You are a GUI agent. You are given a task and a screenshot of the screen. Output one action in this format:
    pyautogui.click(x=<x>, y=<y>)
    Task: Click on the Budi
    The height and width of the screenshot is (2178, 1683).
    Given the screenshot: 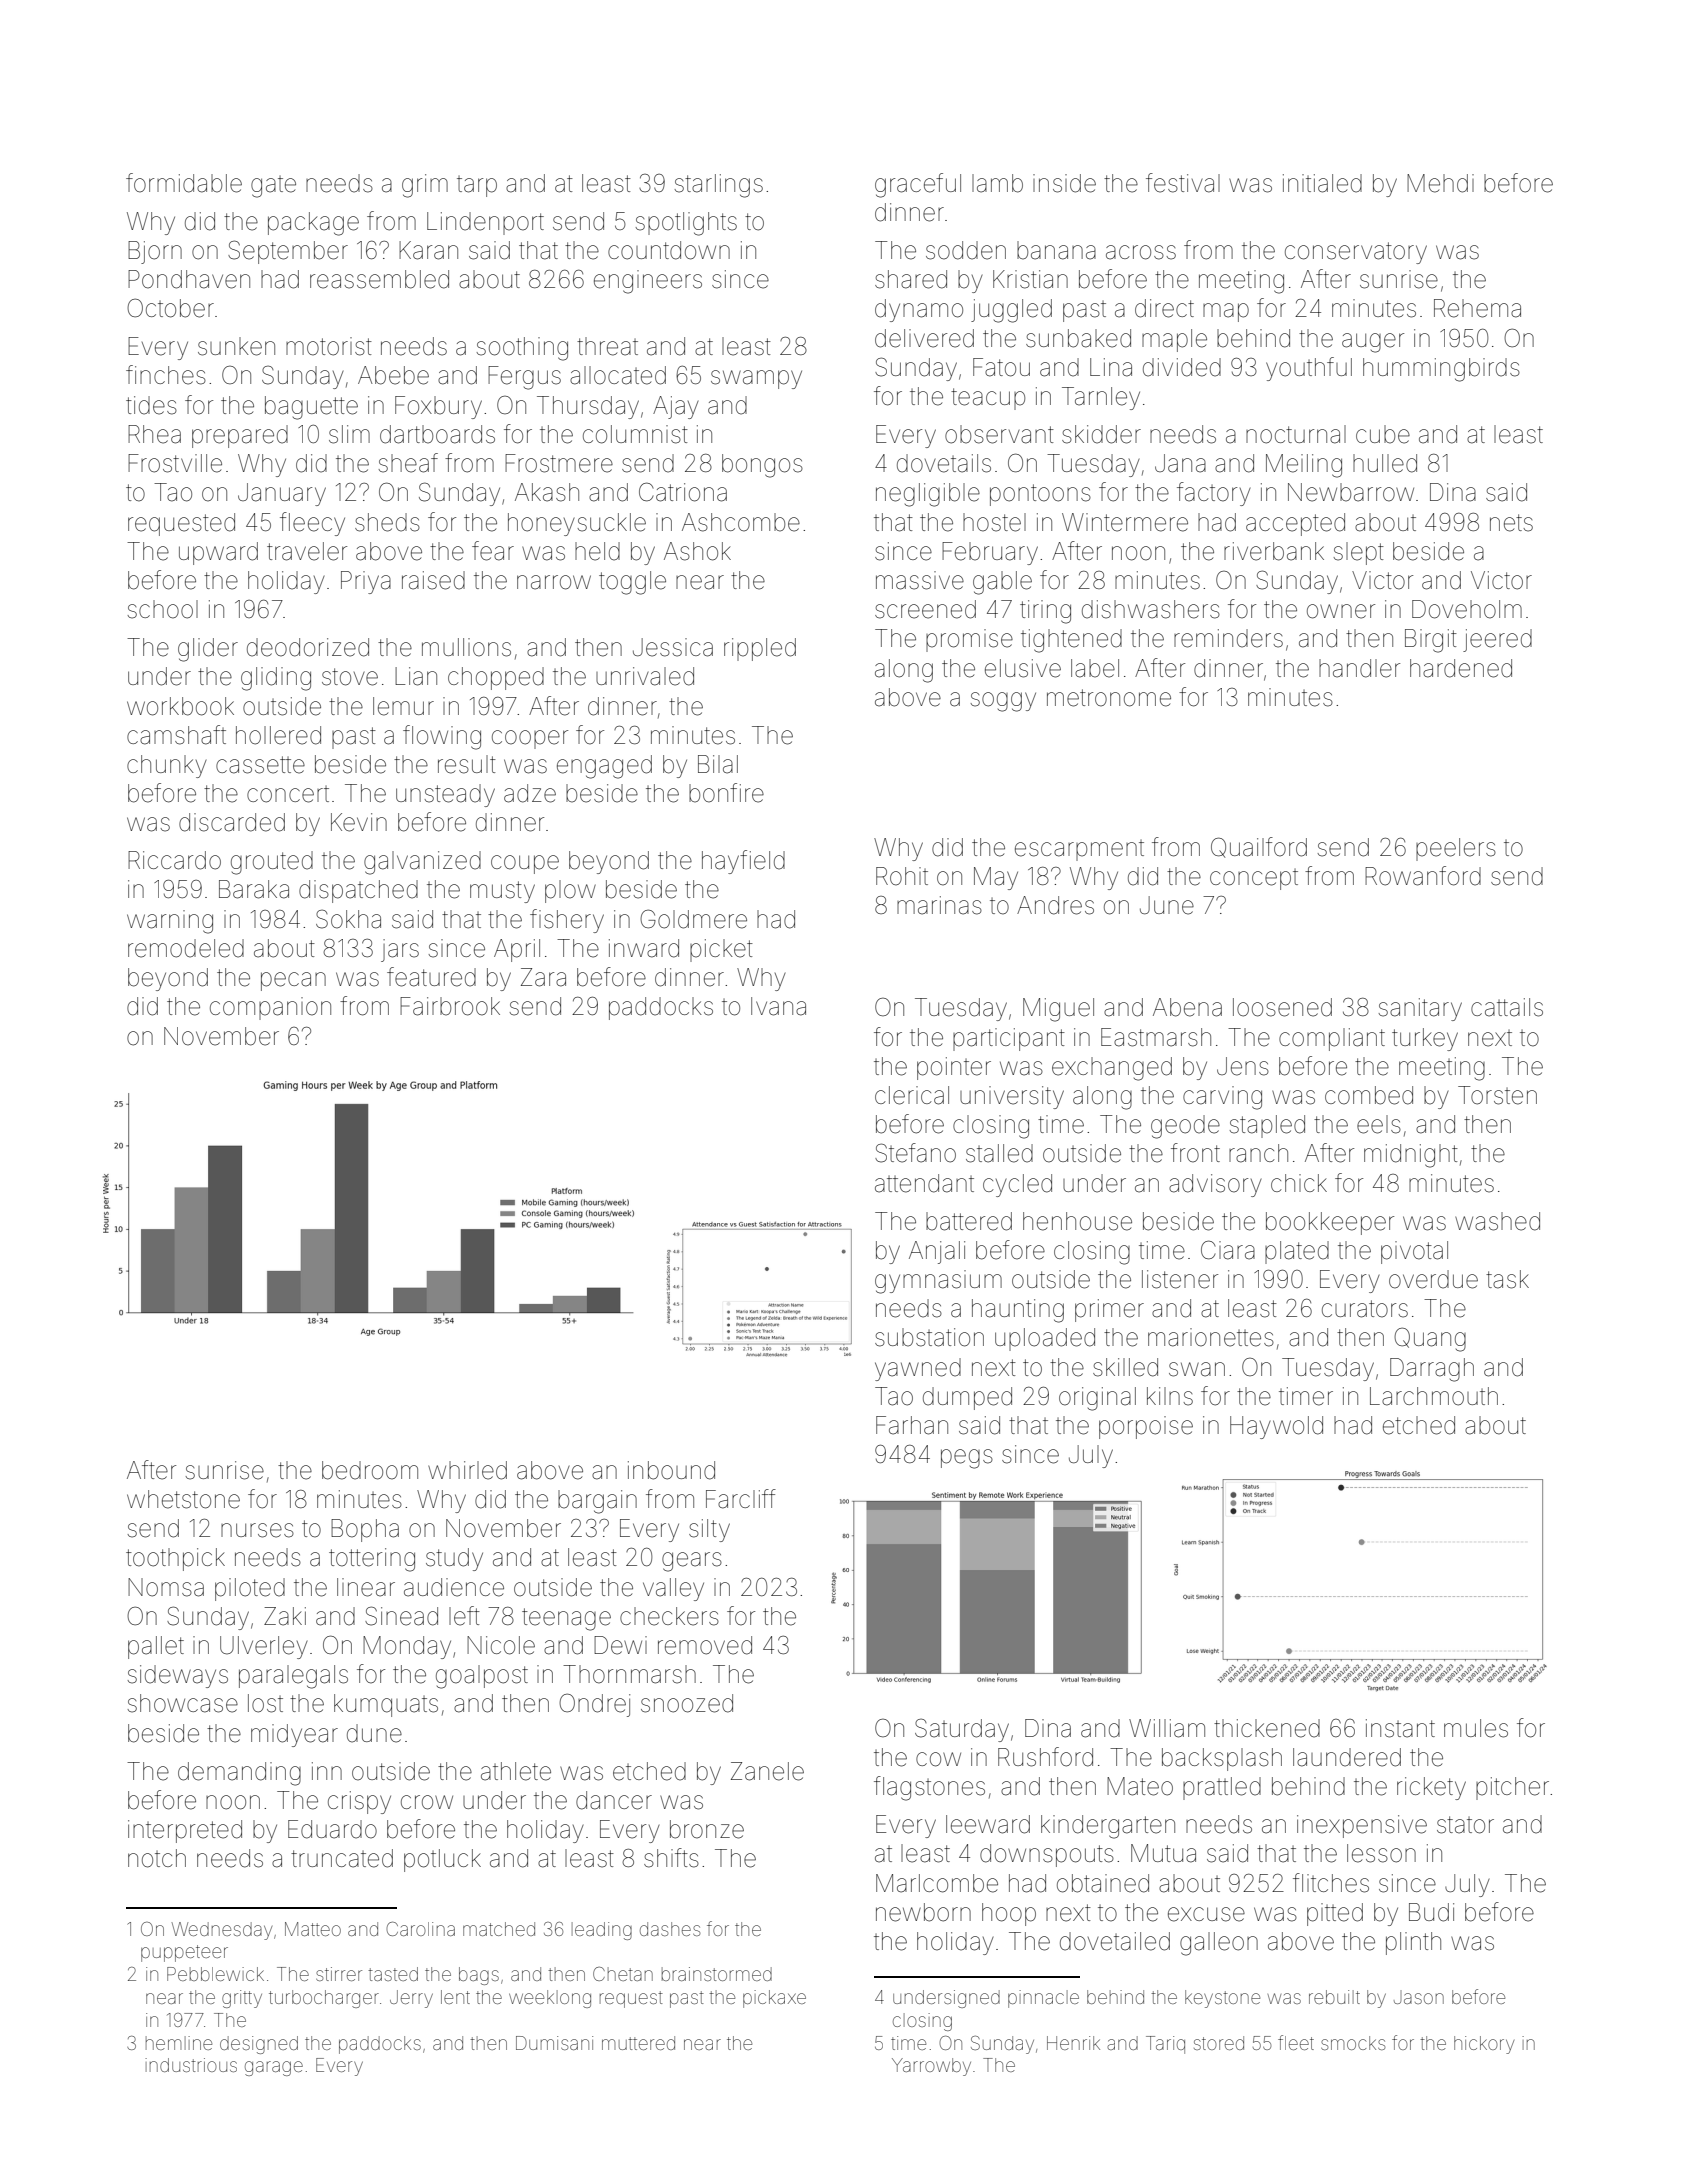 What is the action you would take?
    pyautogui.click(x=1431, y=1912)
